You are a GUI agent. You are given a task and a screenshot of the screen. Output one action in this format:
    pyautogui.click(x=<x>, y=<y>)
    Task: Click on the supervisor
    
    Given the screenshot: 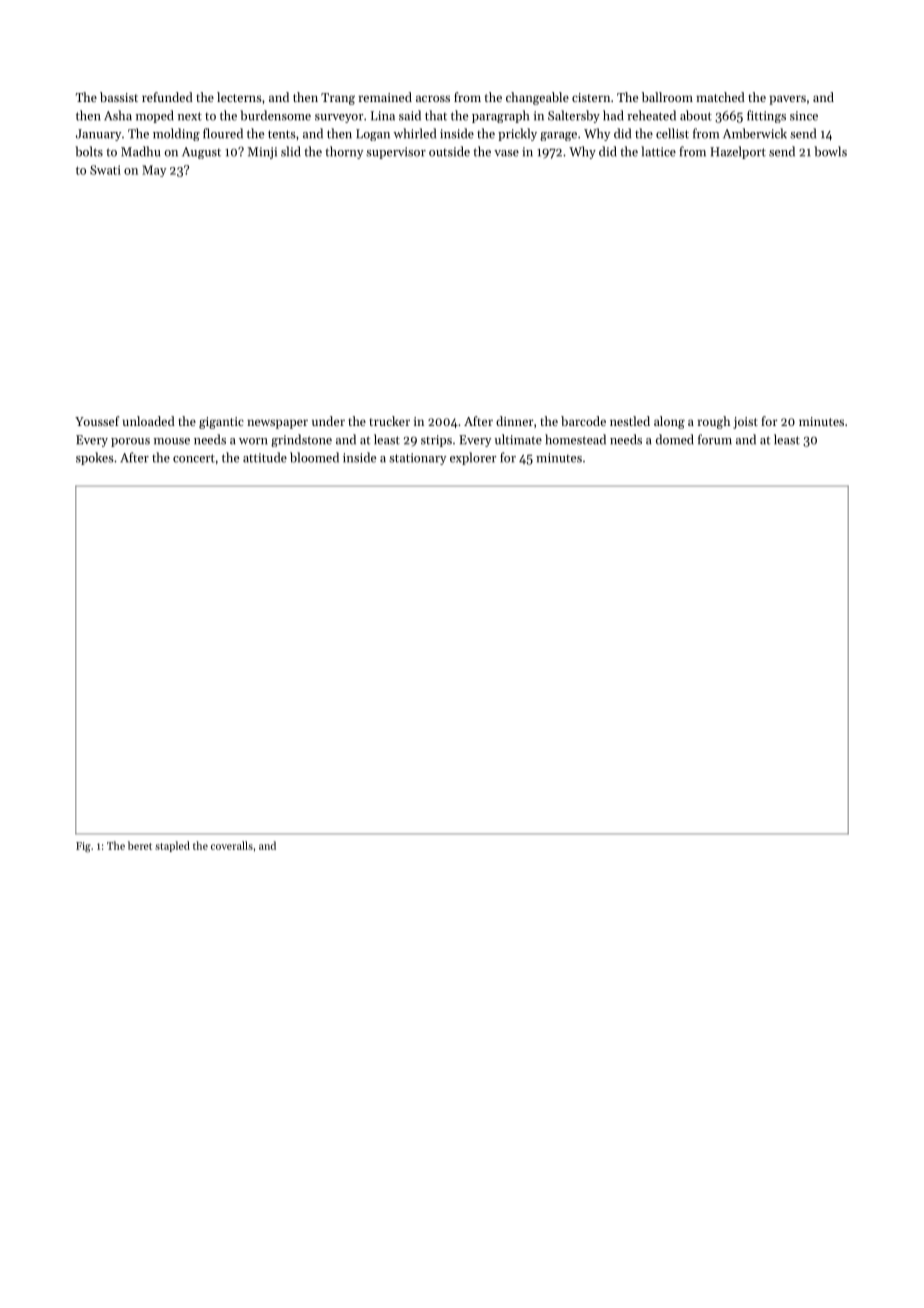 What is the action you would take?
    pyautogui.click(x=396, y=153)
